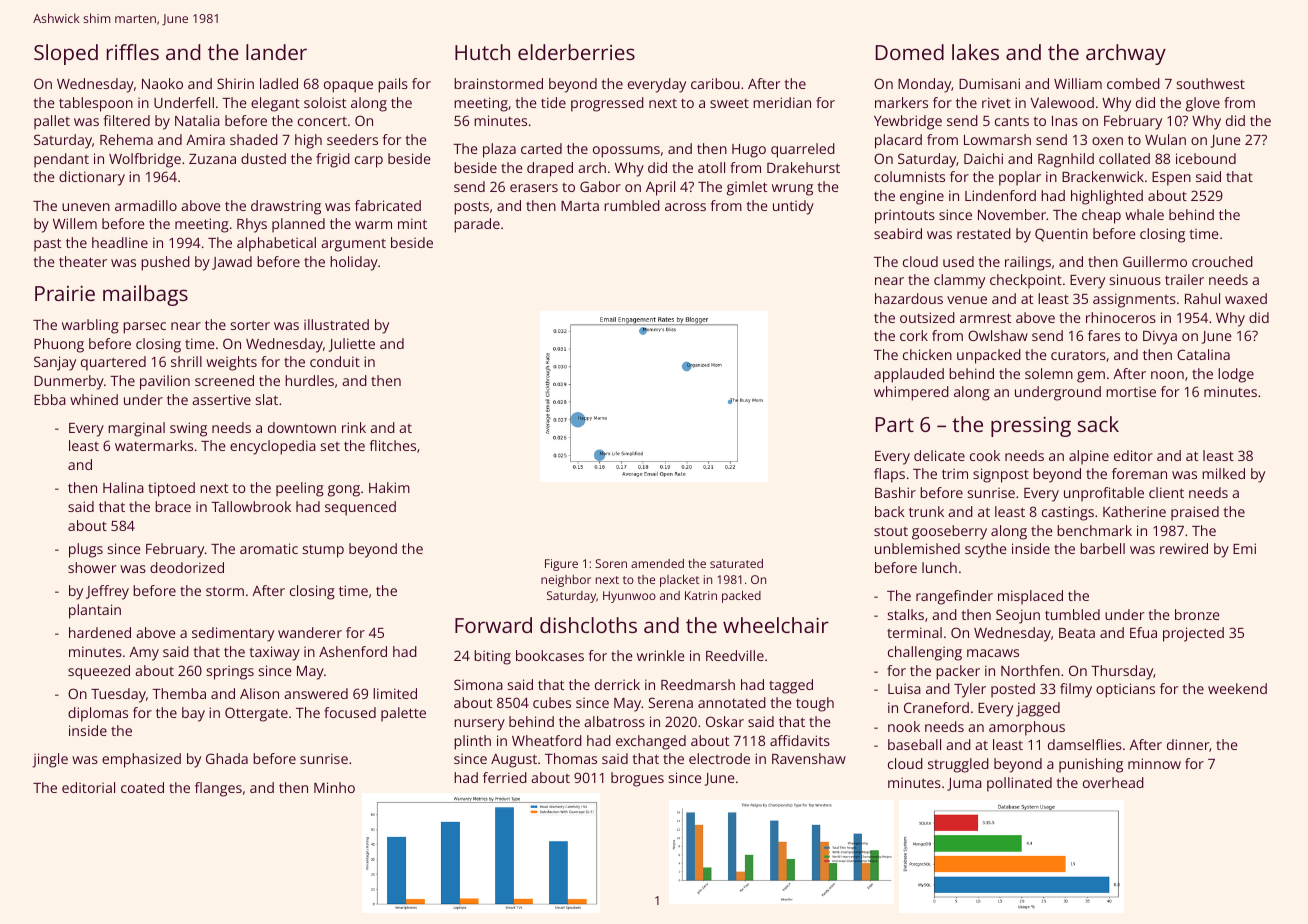  I want to click on Daichi, so click(983, 158).
